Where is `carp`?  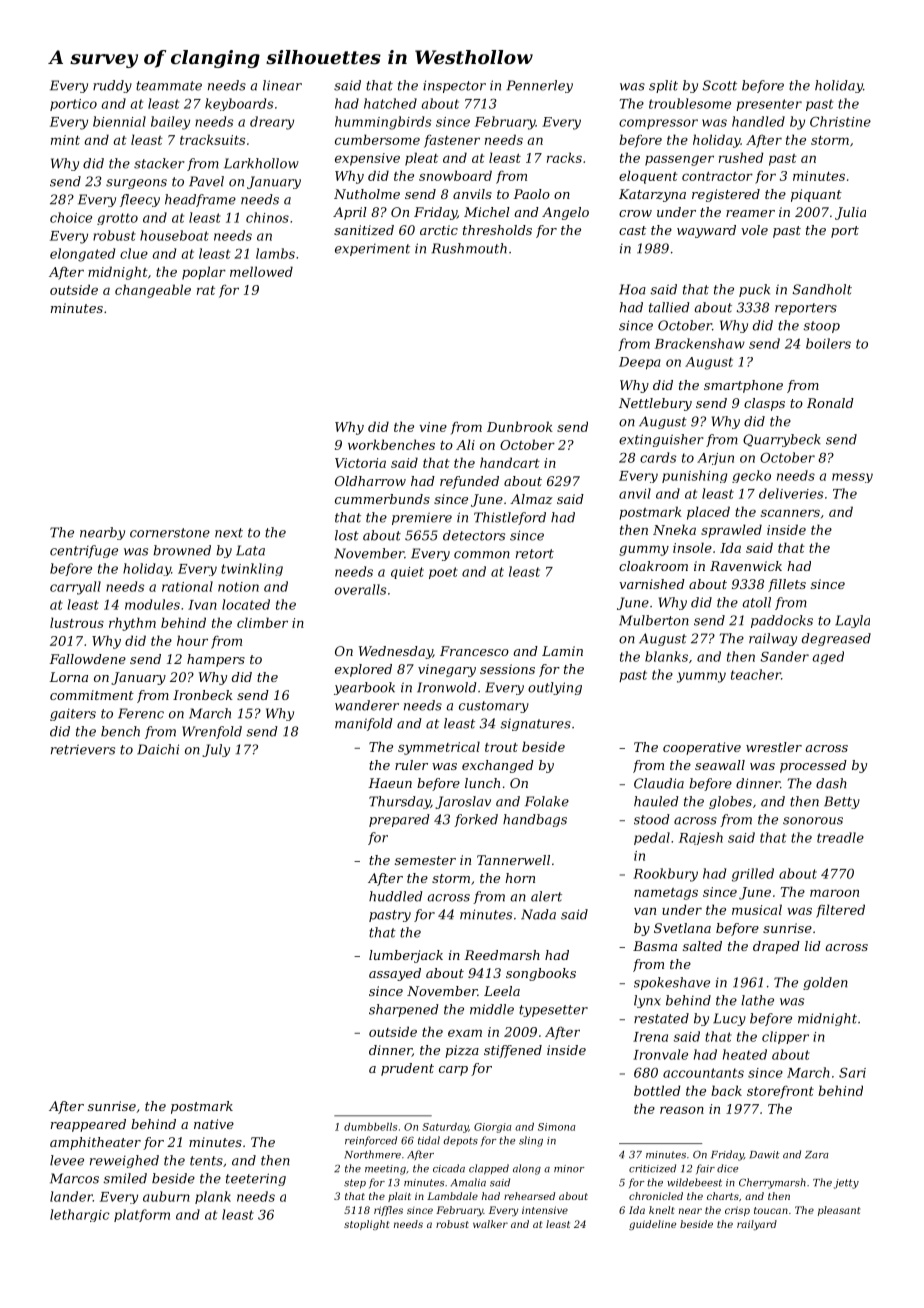 carp is located at coordinates (453, 1071).
